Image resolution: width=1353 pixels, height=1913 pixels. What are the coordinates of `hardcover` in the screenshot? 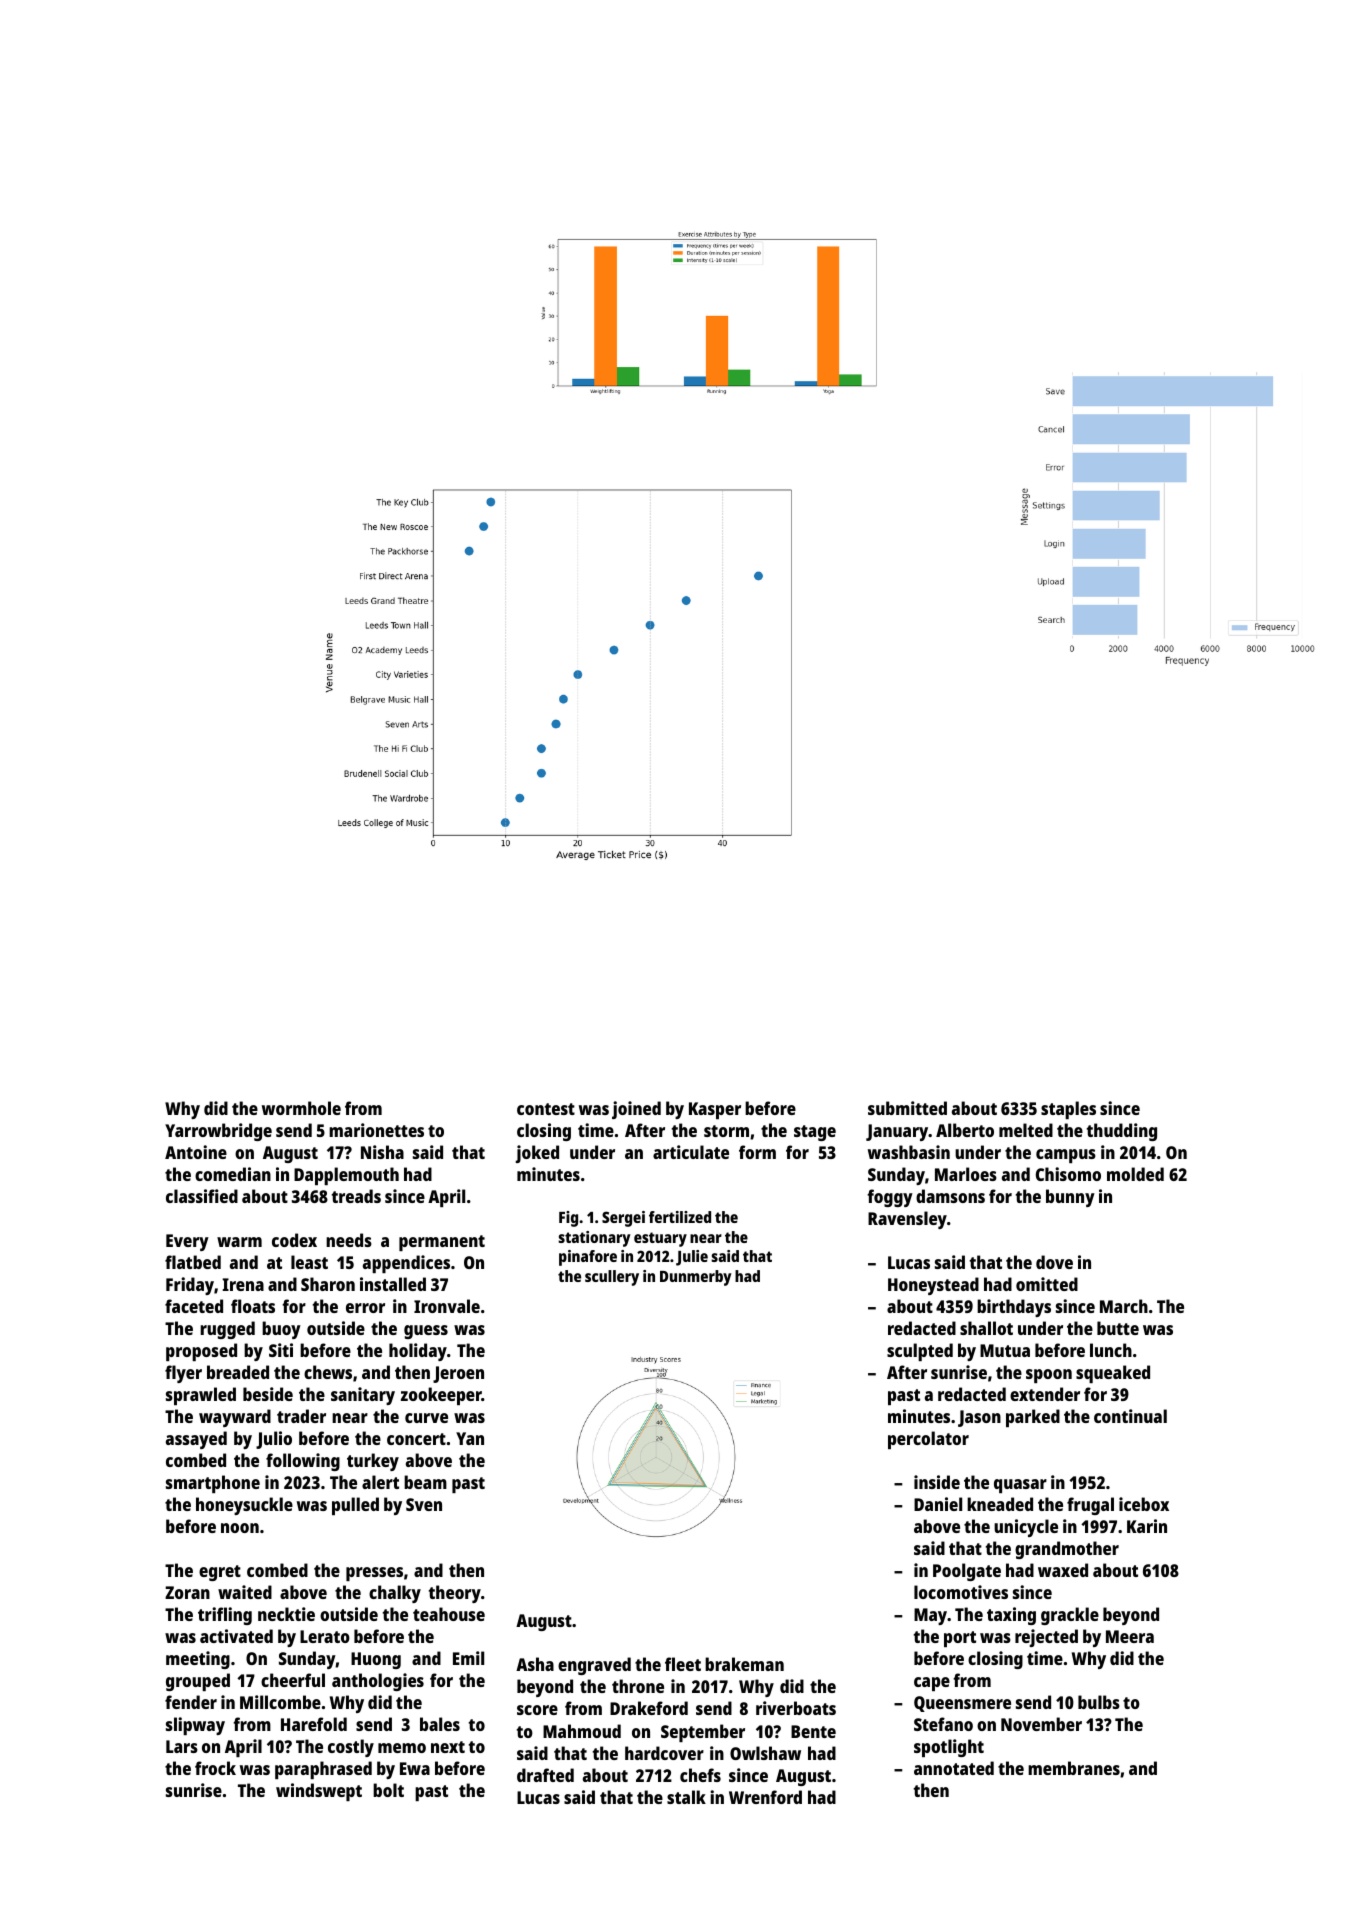 It's located at (664, 1753).
